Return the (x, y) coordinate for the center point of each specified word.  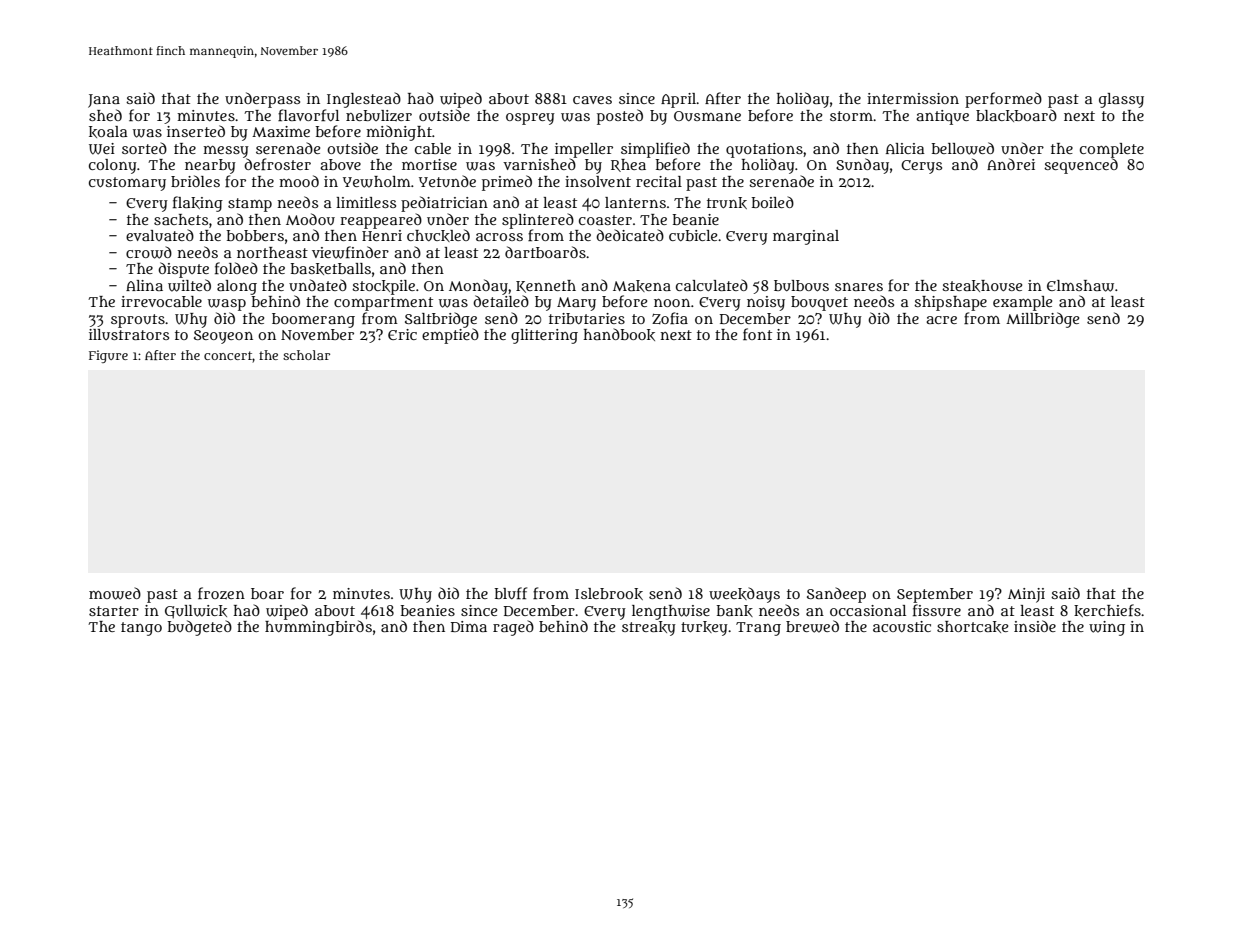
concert (228, 355)
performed (1003, 100)
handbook (619, 334)
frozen (221, 593)
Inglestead (364, 100)
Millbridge (1042, 320)
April (679, 100)
